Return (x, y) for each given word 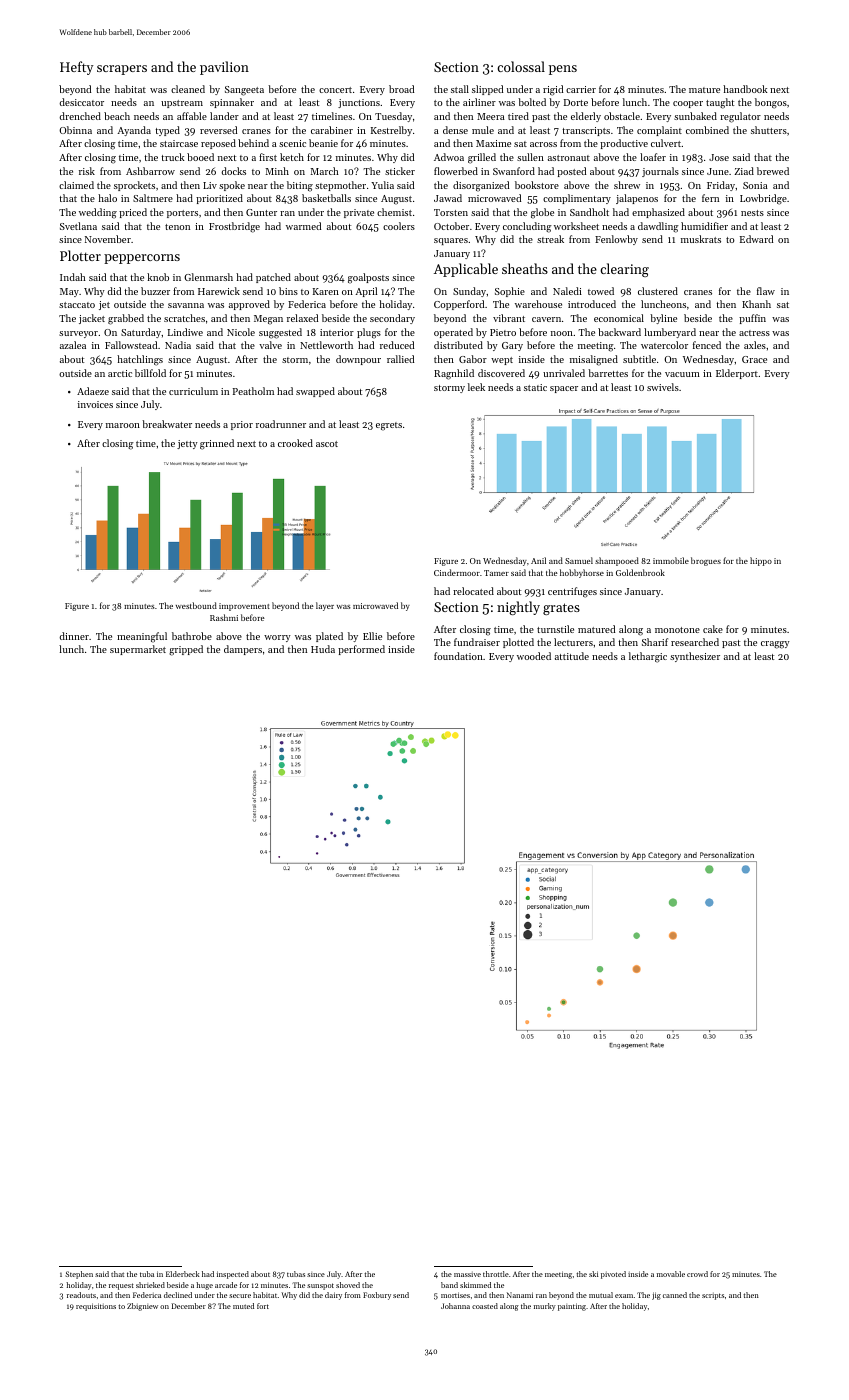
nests (752, 213)
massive (467, 1274)
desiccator (81, 102)
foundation (458, 656)
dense (455, 130)
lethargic (648, 657)
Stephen (79, 1275)
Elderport (737, 374)
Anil (538, 560)
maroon (123, 425)
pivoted (613, 1275)
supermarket (138, 650)
